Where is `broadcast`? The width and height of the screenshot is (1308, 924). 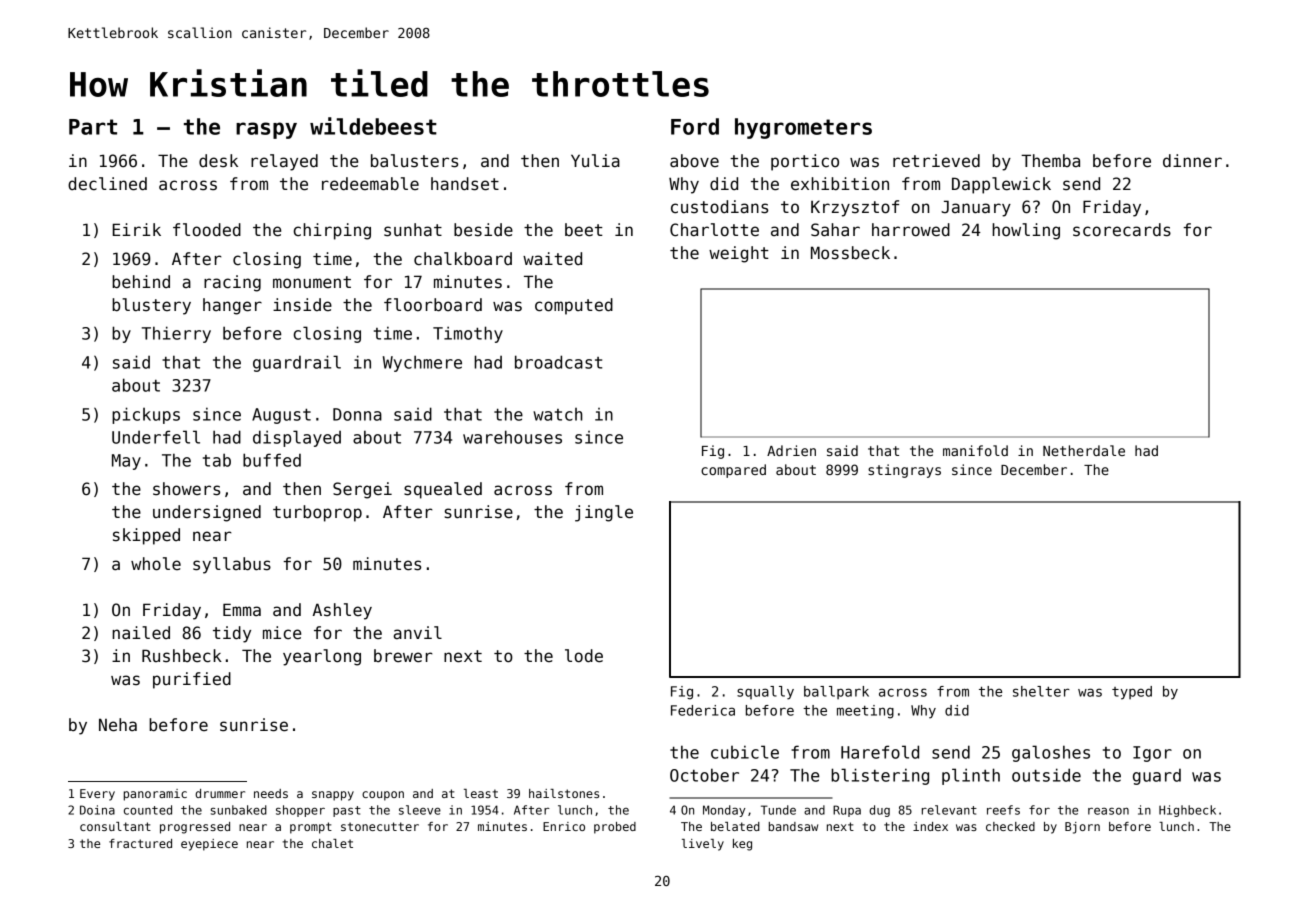 broadcast is located at coordinates (558, 362).
